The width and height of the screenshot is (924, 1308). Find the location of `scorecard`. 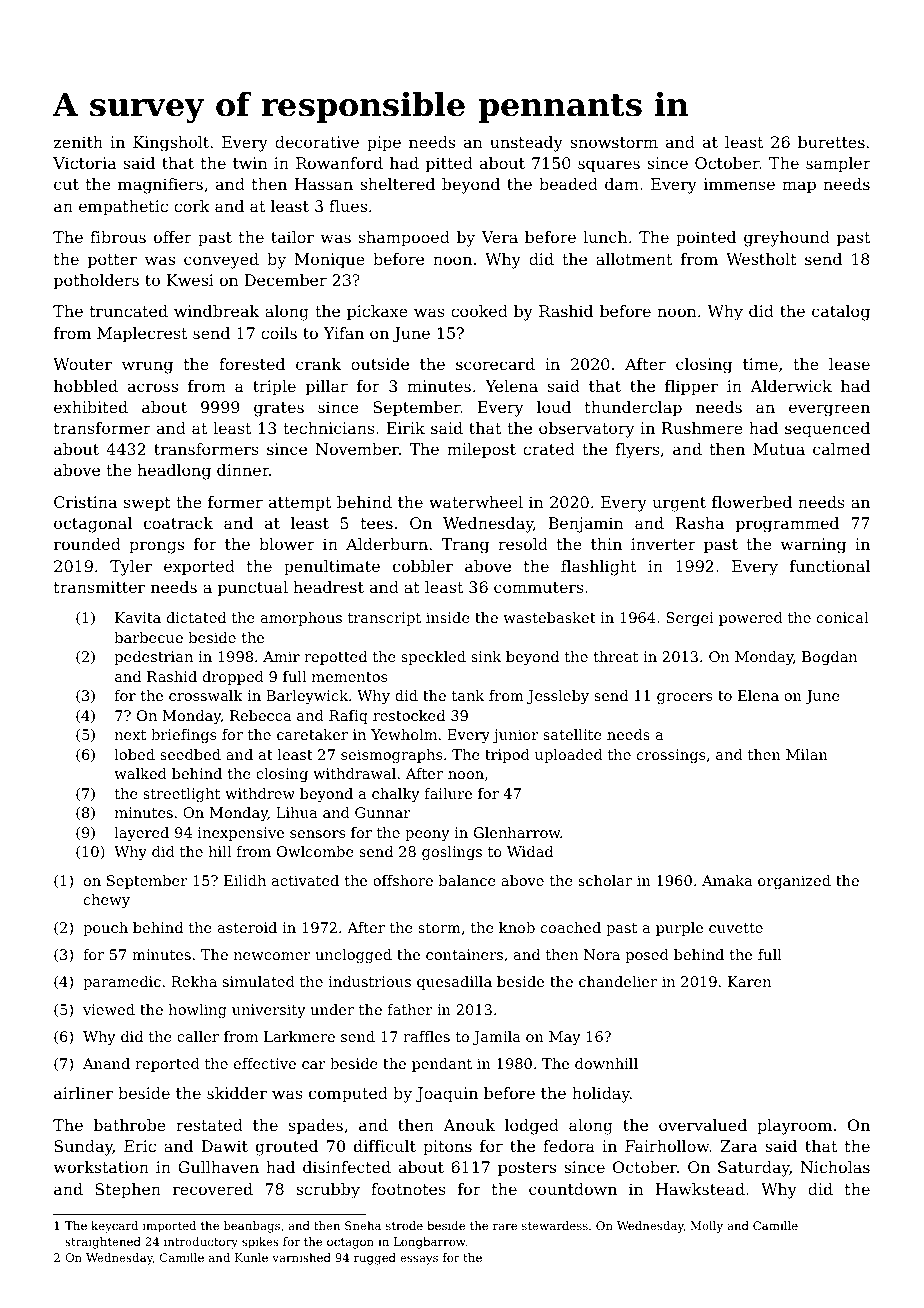

scorecard is located at coordinates (495, 364).
